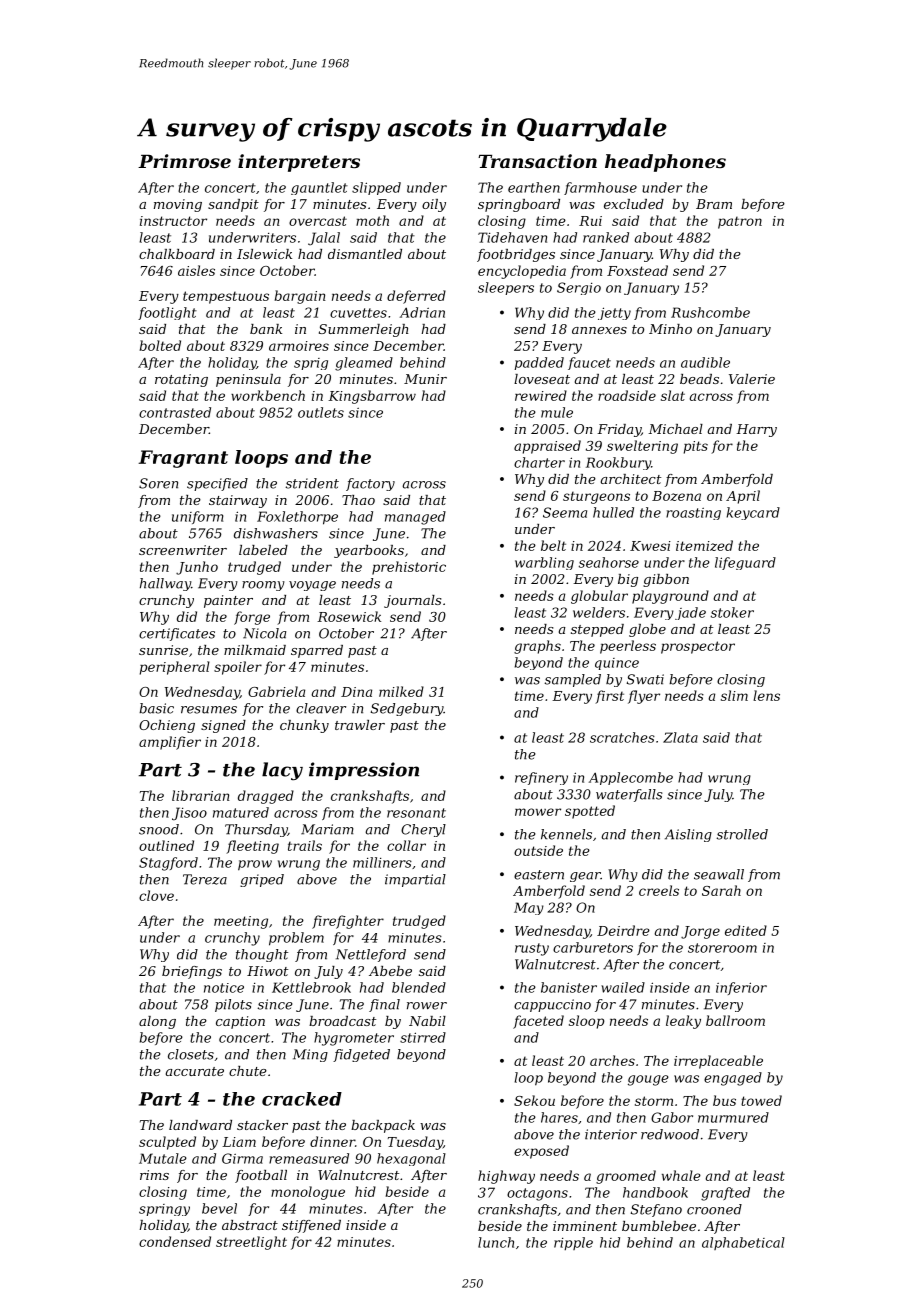 The height and width of the page is (1314, 924). I want to click on condensed, so click(175, 1241).
